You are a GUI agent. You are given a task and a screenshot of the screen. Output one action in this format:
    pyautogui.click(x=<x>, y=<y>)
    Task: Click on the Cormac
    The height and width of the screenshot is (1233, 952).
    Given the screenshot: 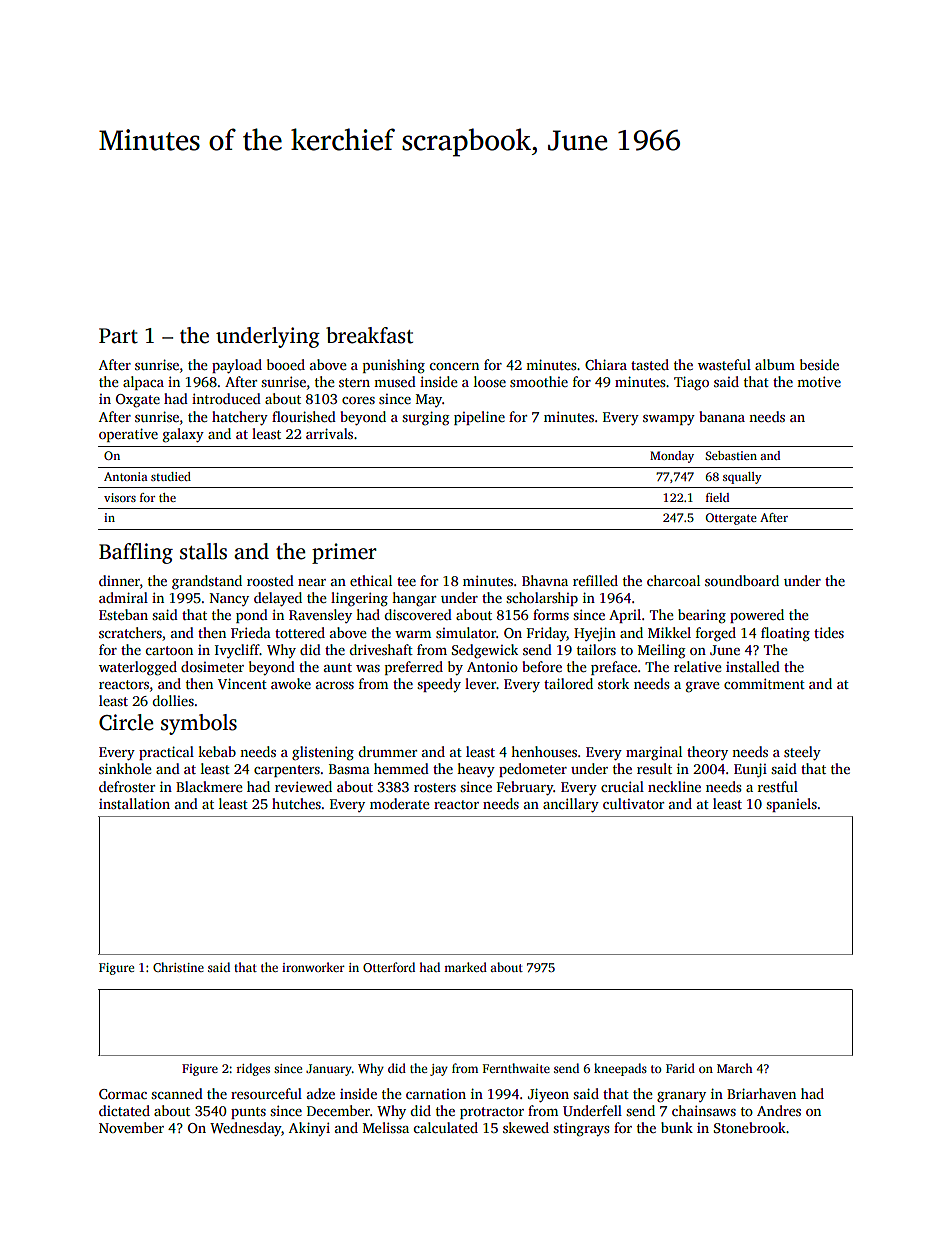 What is the action you would take?
    pyautogui.click(x=123, y=1094)
